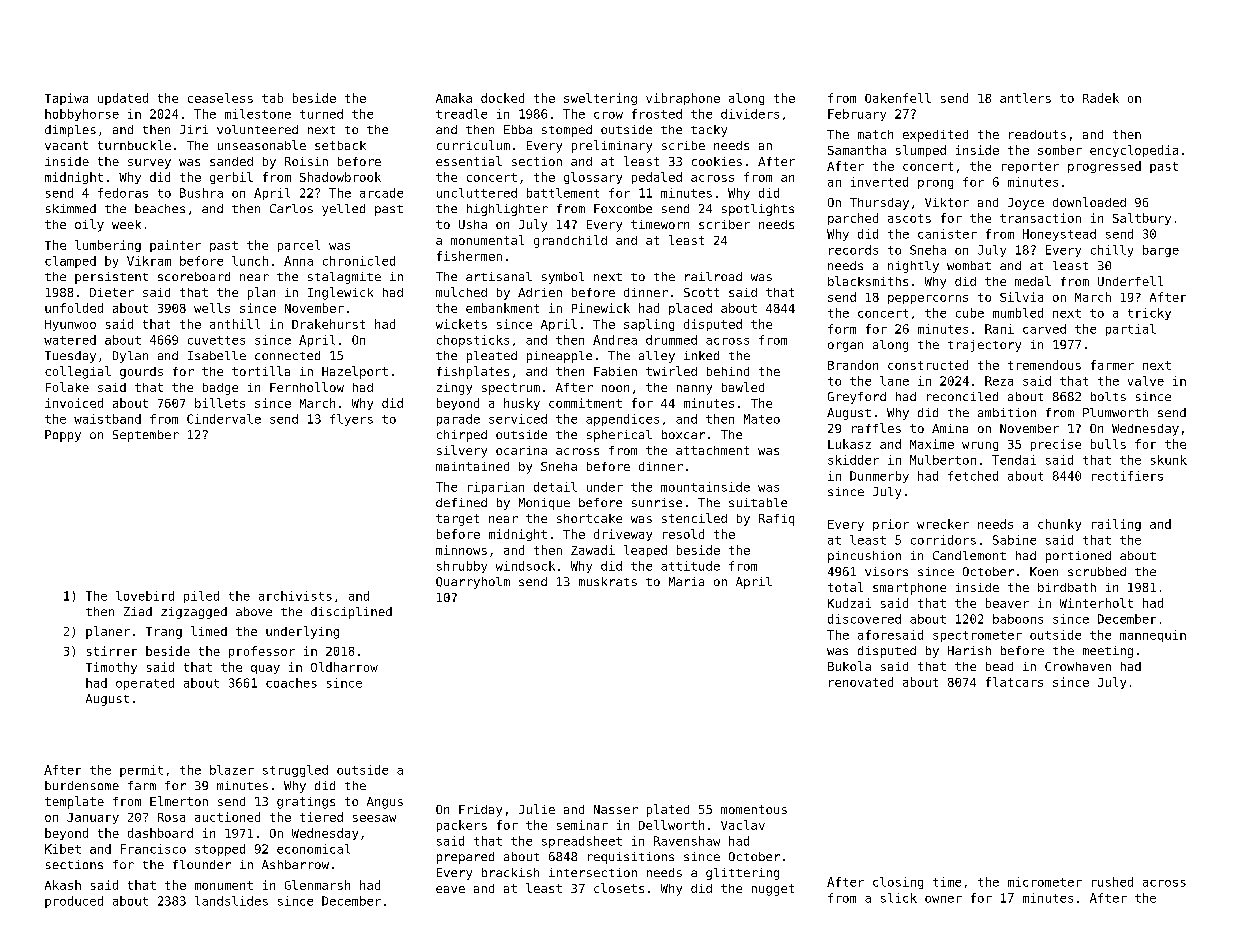 Image resolution: width=1233 pixels, height=952 pixels. I want to click on Quarryholm, so click(473, 583).
